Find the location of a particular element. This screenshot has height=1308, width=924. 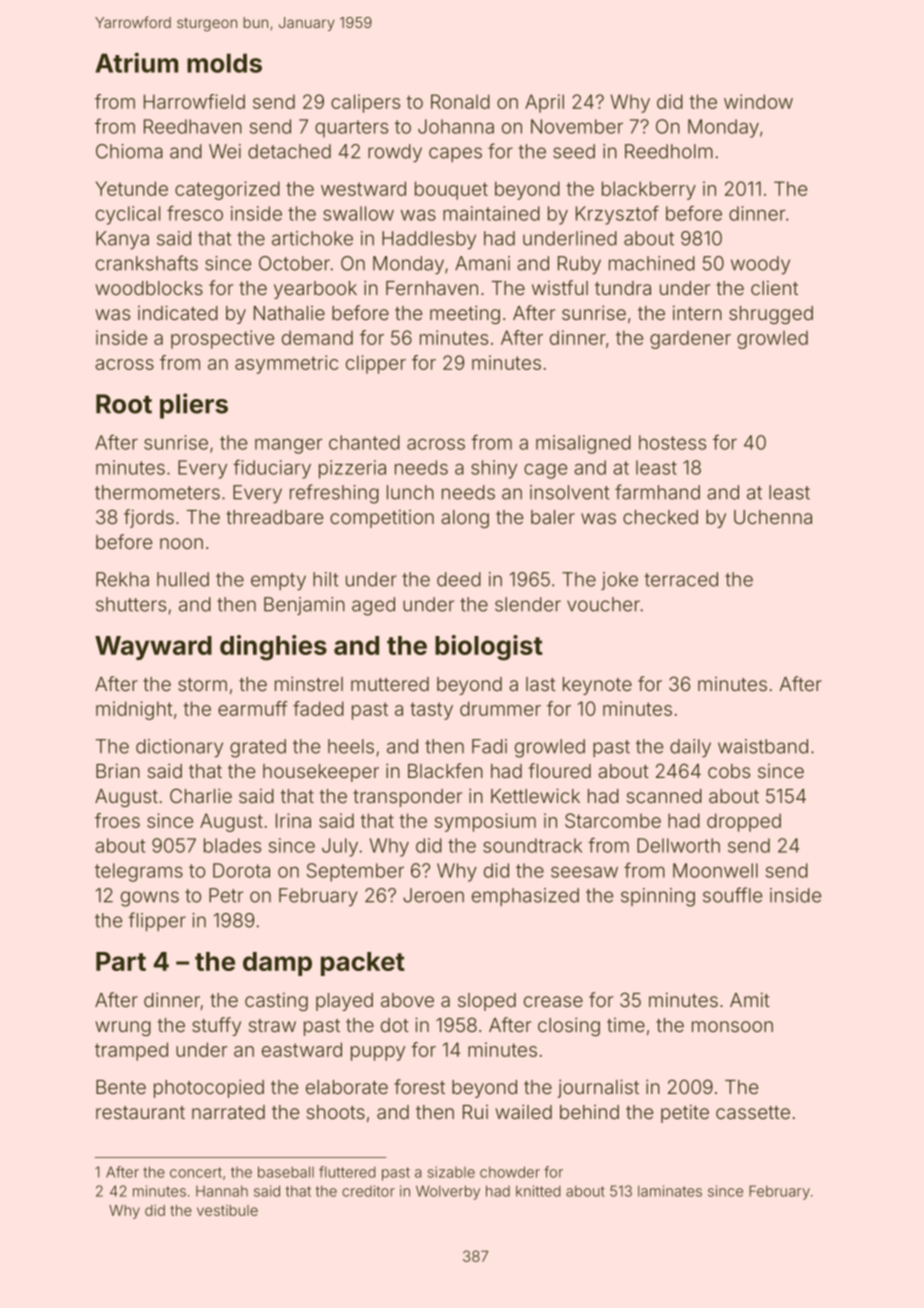

waistband is located at coordinates (763, 746).
